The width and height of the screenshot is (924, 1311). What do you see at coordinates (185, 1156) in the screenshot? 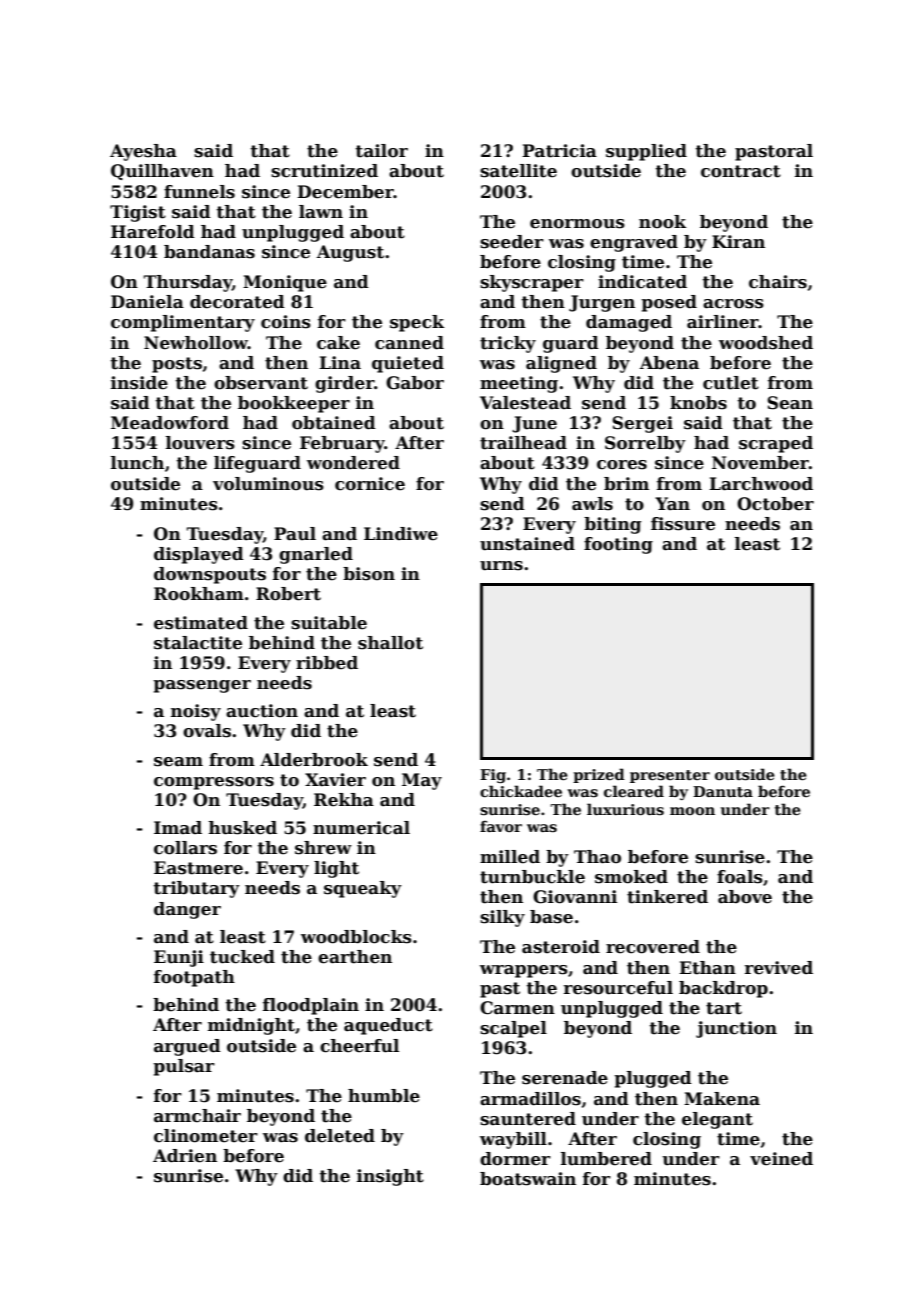
I see `Adrien` at bounding box center [185, 1156].
